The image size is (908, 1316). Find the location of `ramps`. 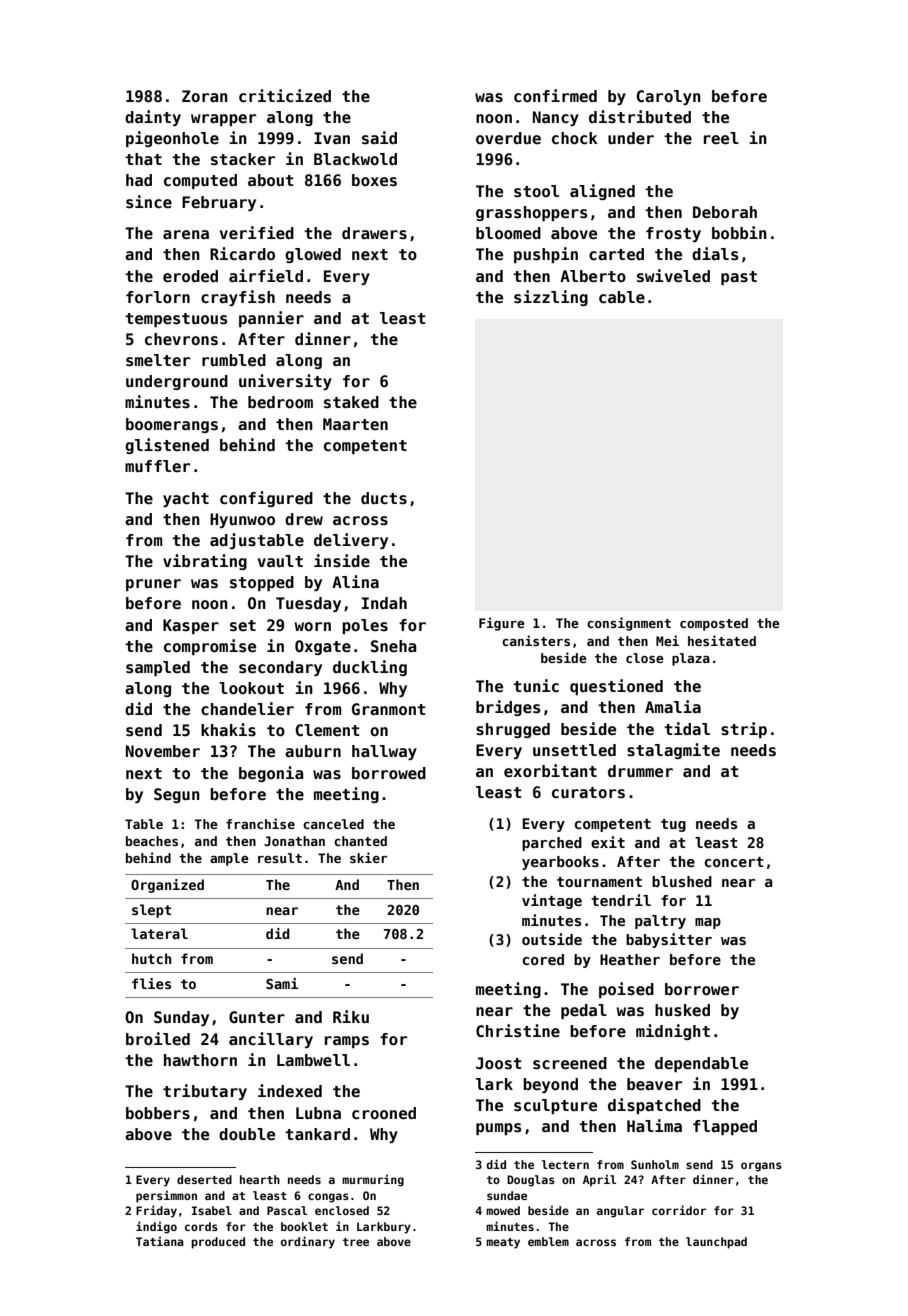

ramps is located at coordinates (347, 1042).
